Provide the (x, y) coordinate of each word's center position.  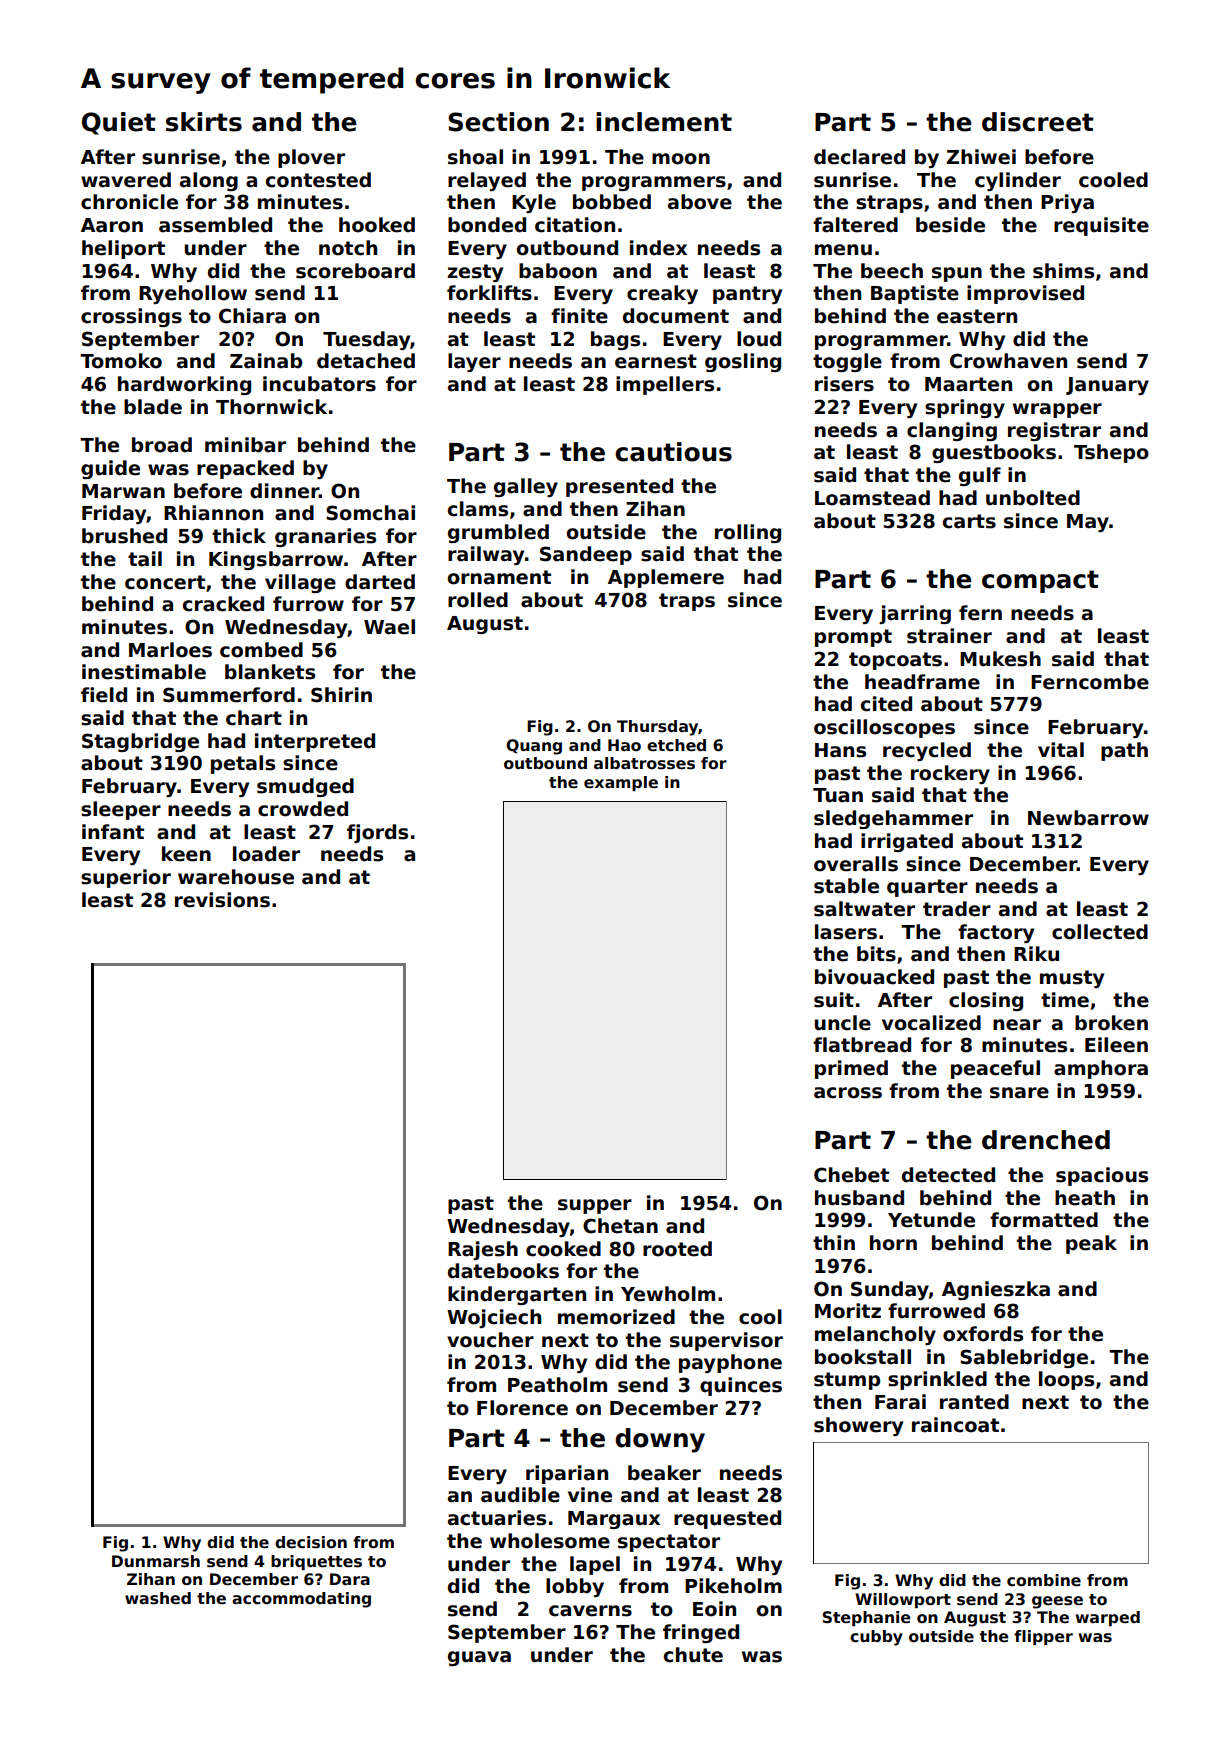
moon (681, 159)
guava (479, 1658)
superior (126, 878)
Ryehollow (193, 294)
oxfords (983, 1334)
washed (158, 1598)
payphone (730, 1363)
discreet (1038, 122)
